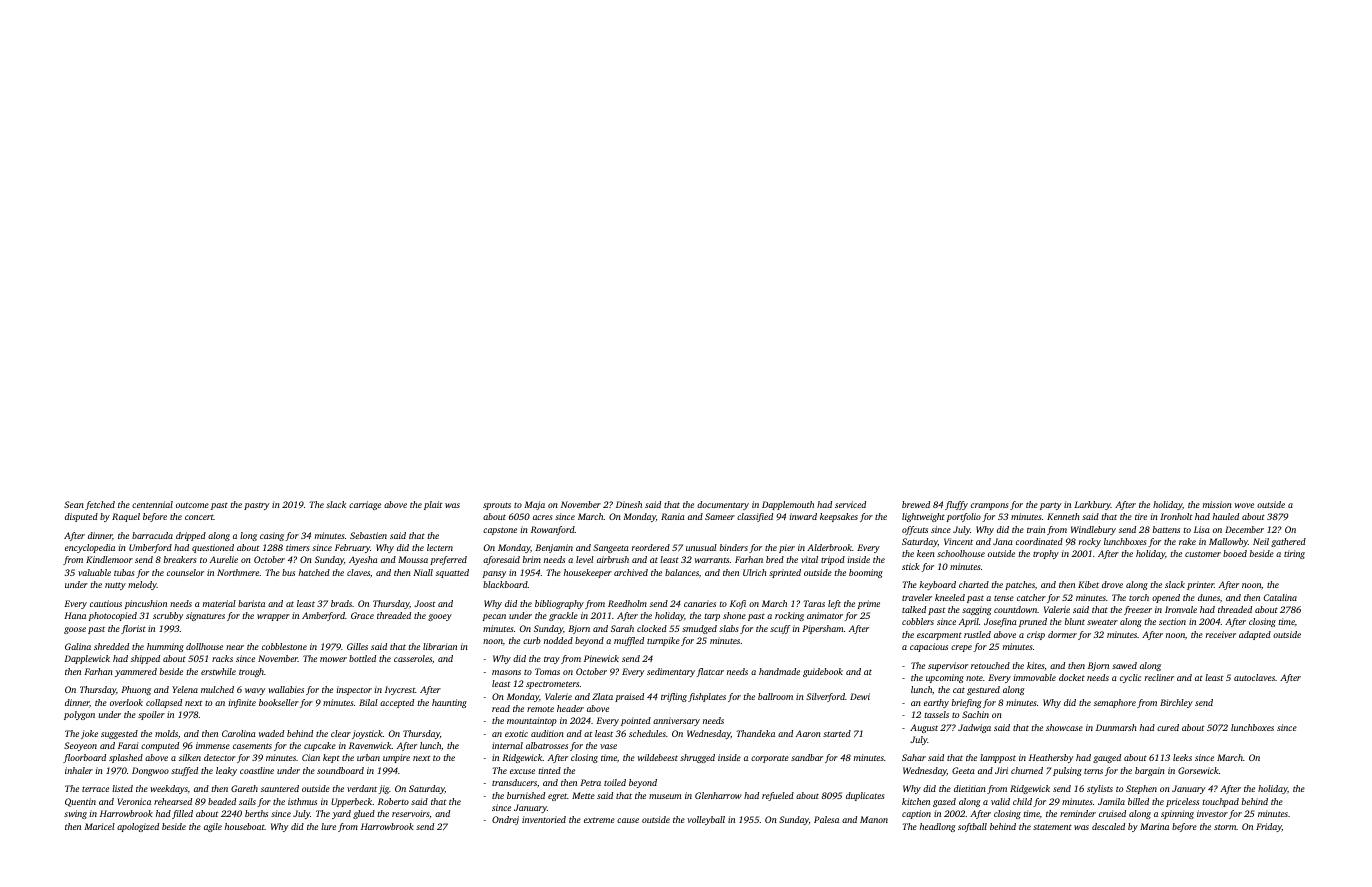 The image size is (1372, 887). I want to click on lure, so click(328, 826).
